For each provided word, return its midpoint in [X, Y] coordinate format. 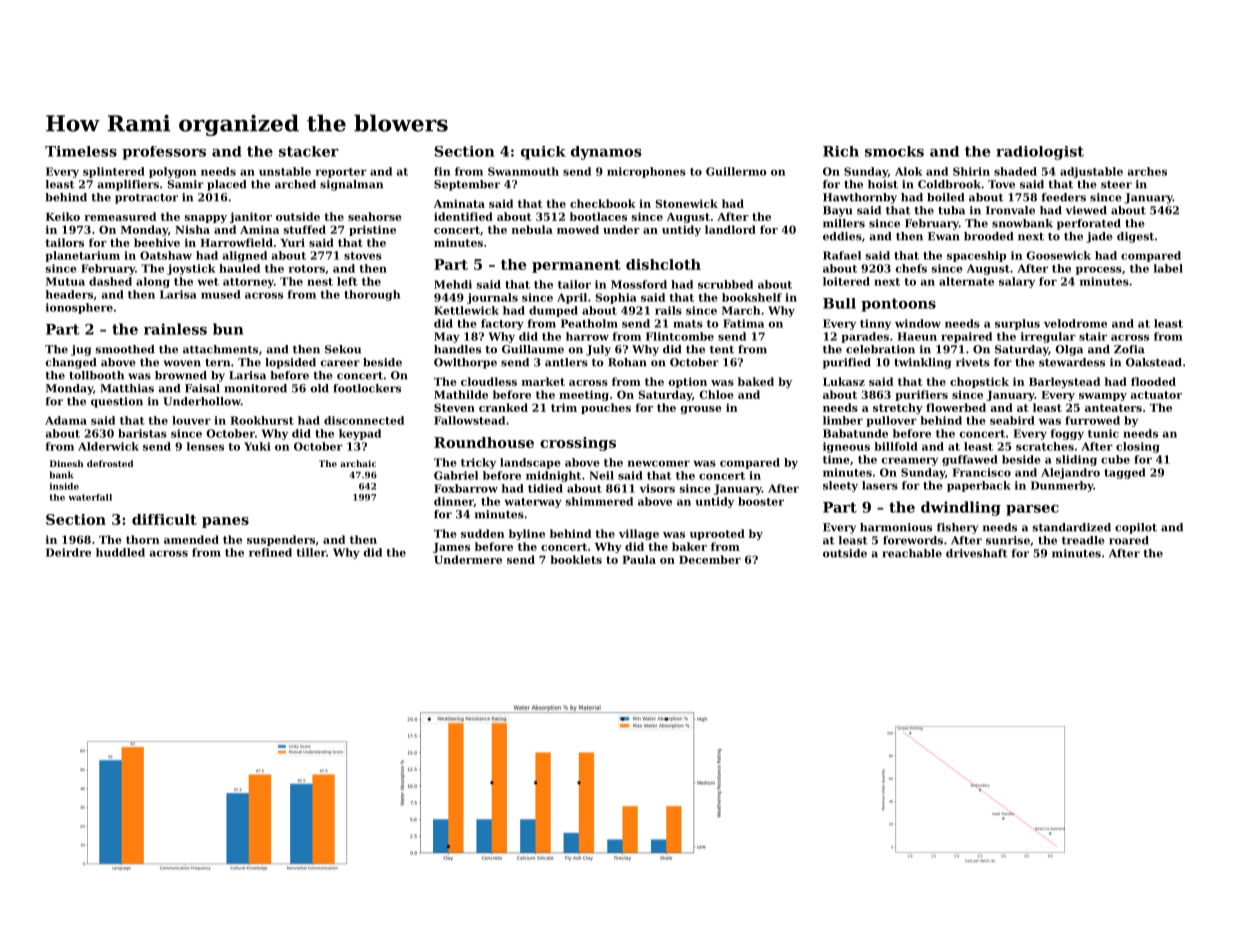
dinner [454, 502]
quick [543, 153]
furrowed [1092, 420]
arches [1147, 171]
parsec [1032, 510]
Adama [66, 420]
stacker [309, 151]
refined [270, 552]
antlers [566, 362]
